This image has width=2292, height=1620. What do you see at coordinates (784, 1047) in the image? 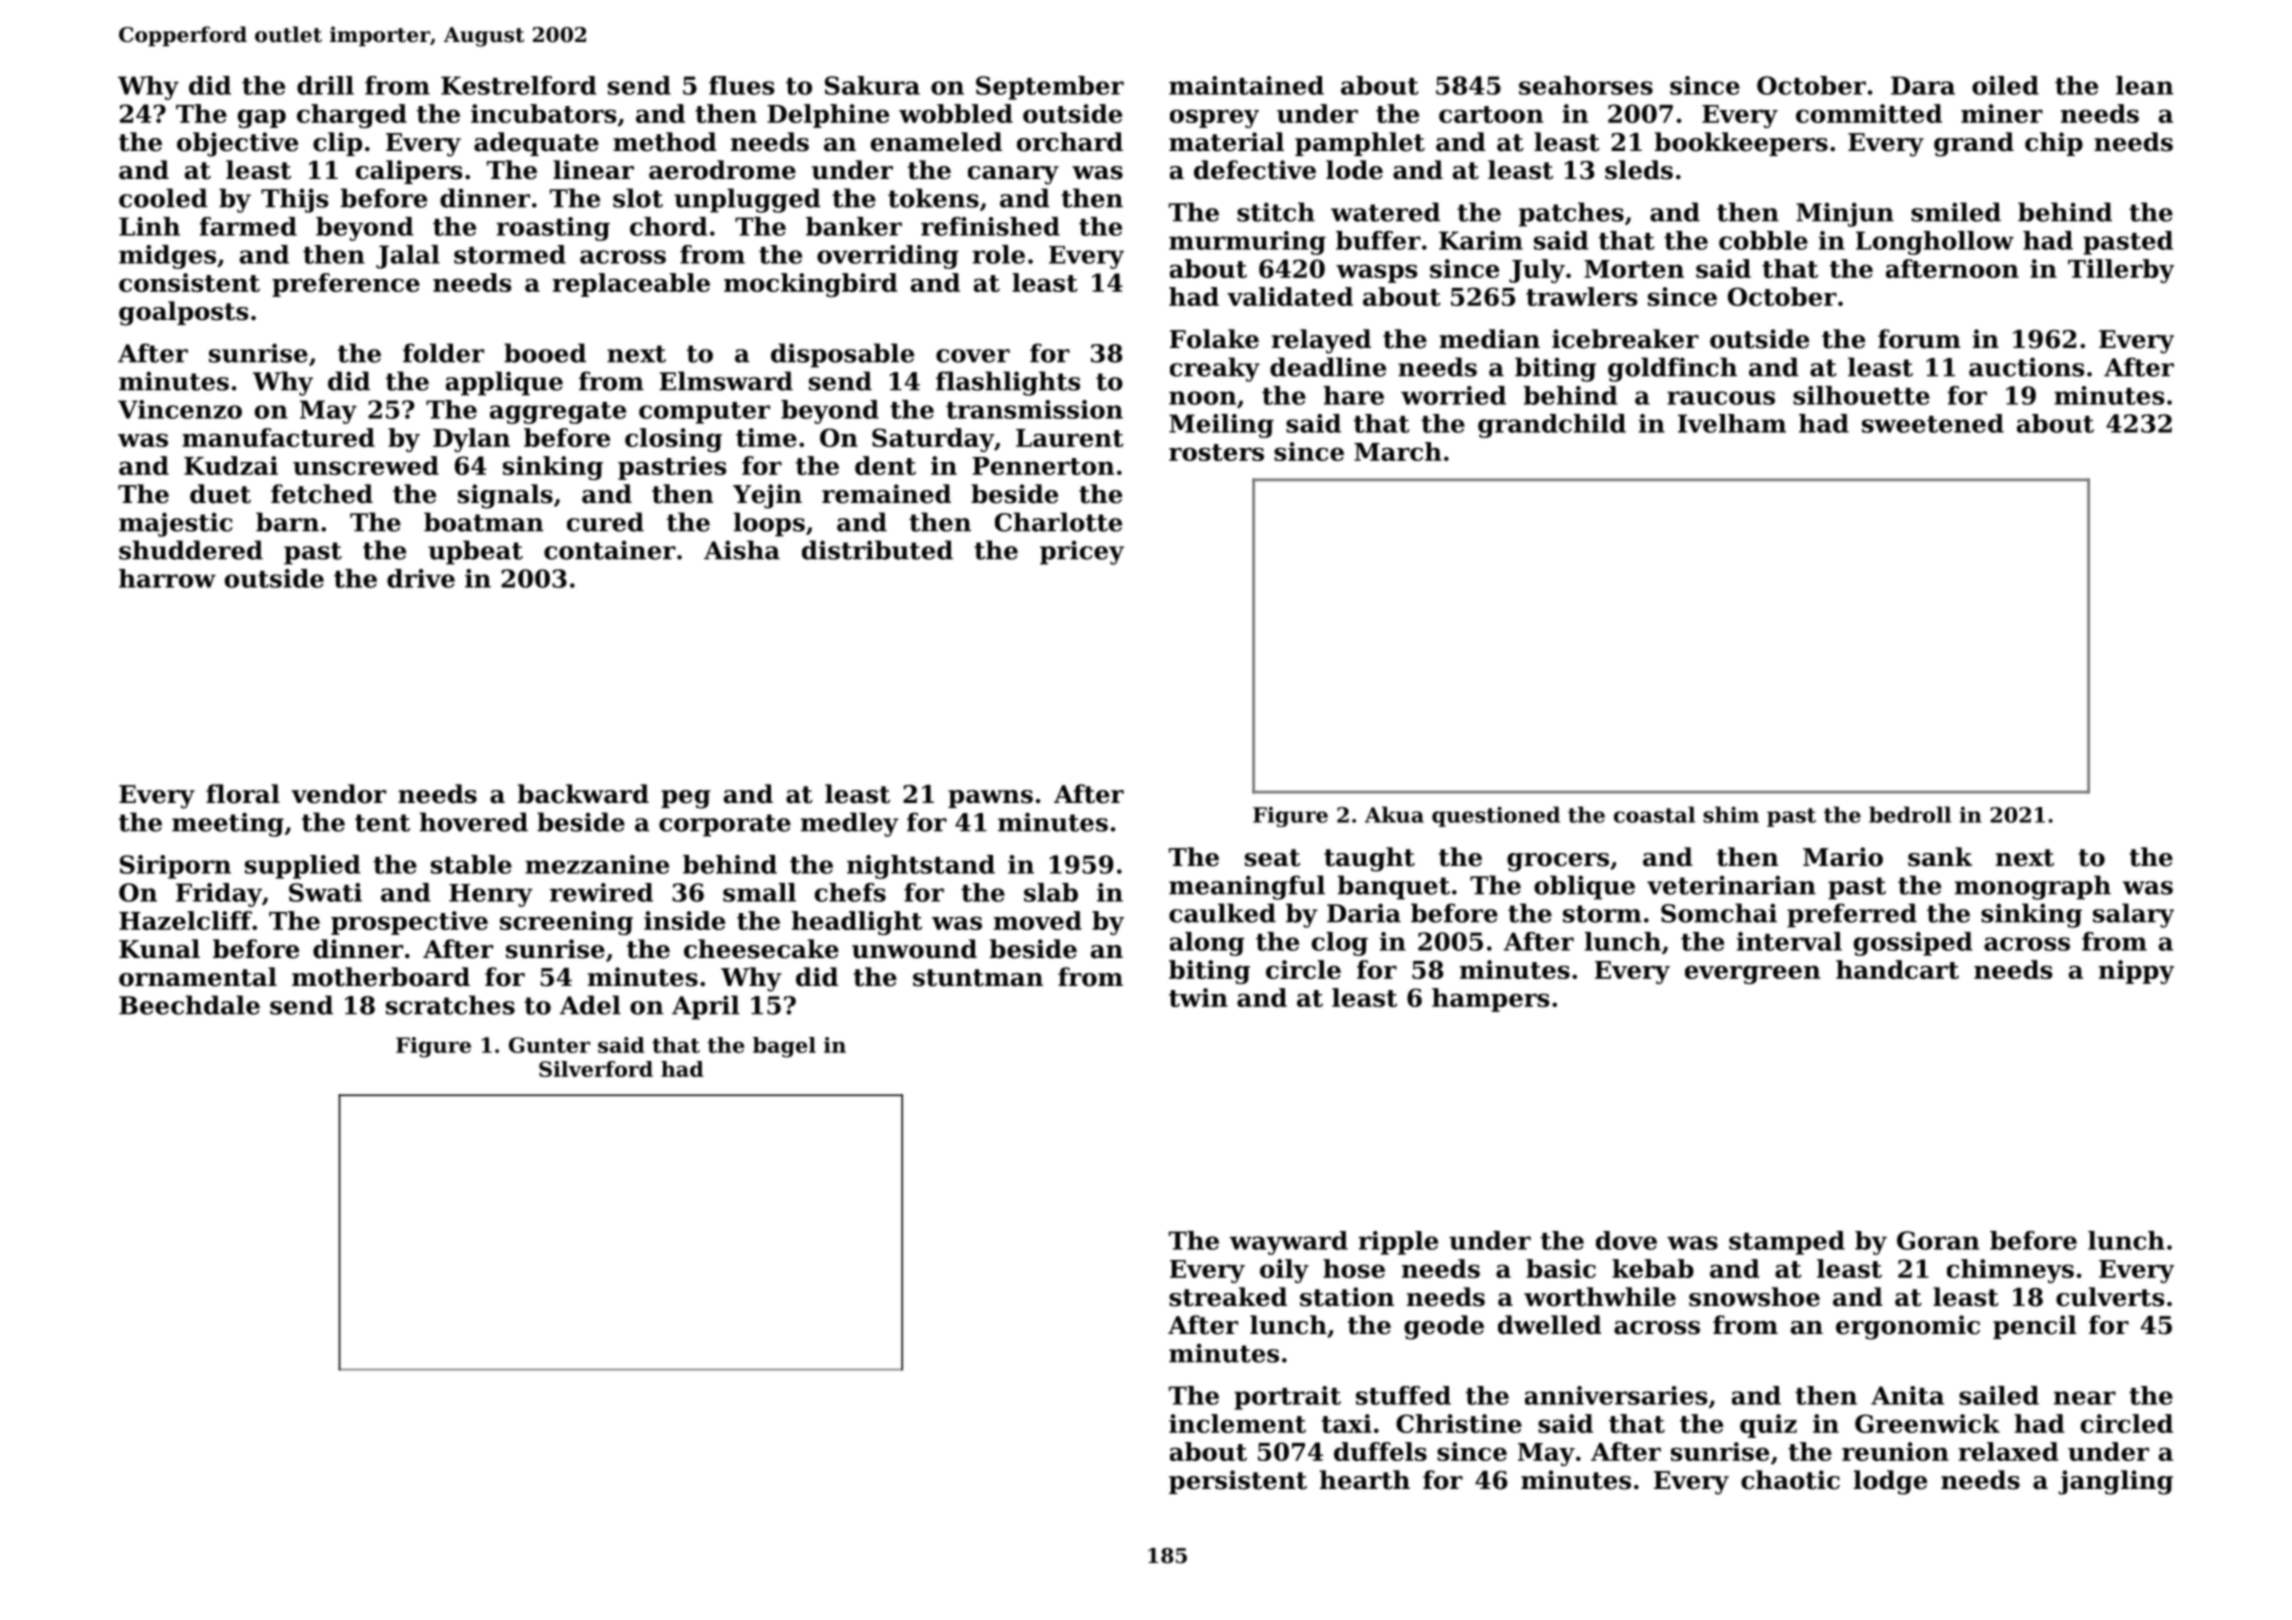
I see `bagel` at bounding box center [784, 1047].
